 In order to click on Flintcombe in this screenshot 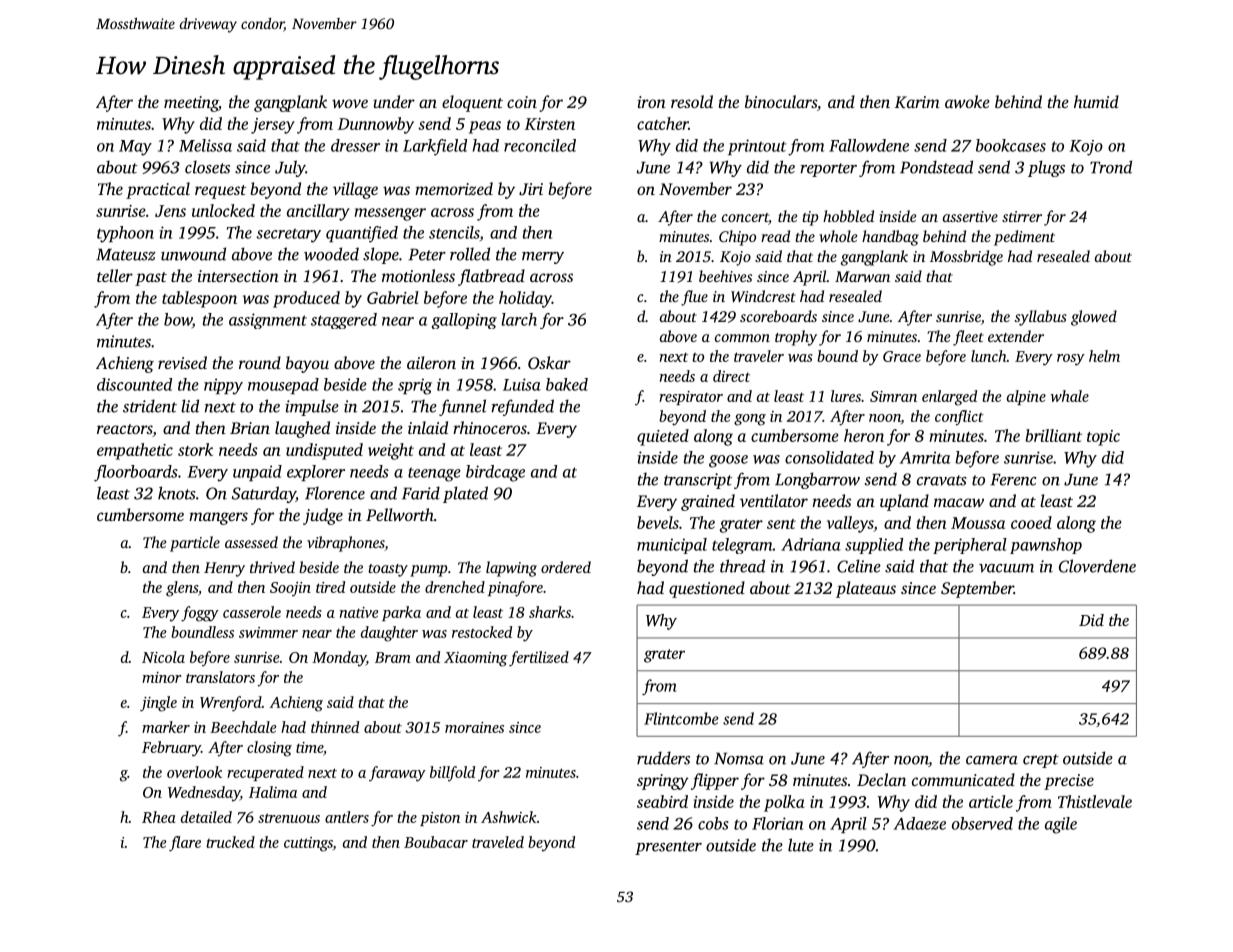, I will do `click(681, 718)`.
